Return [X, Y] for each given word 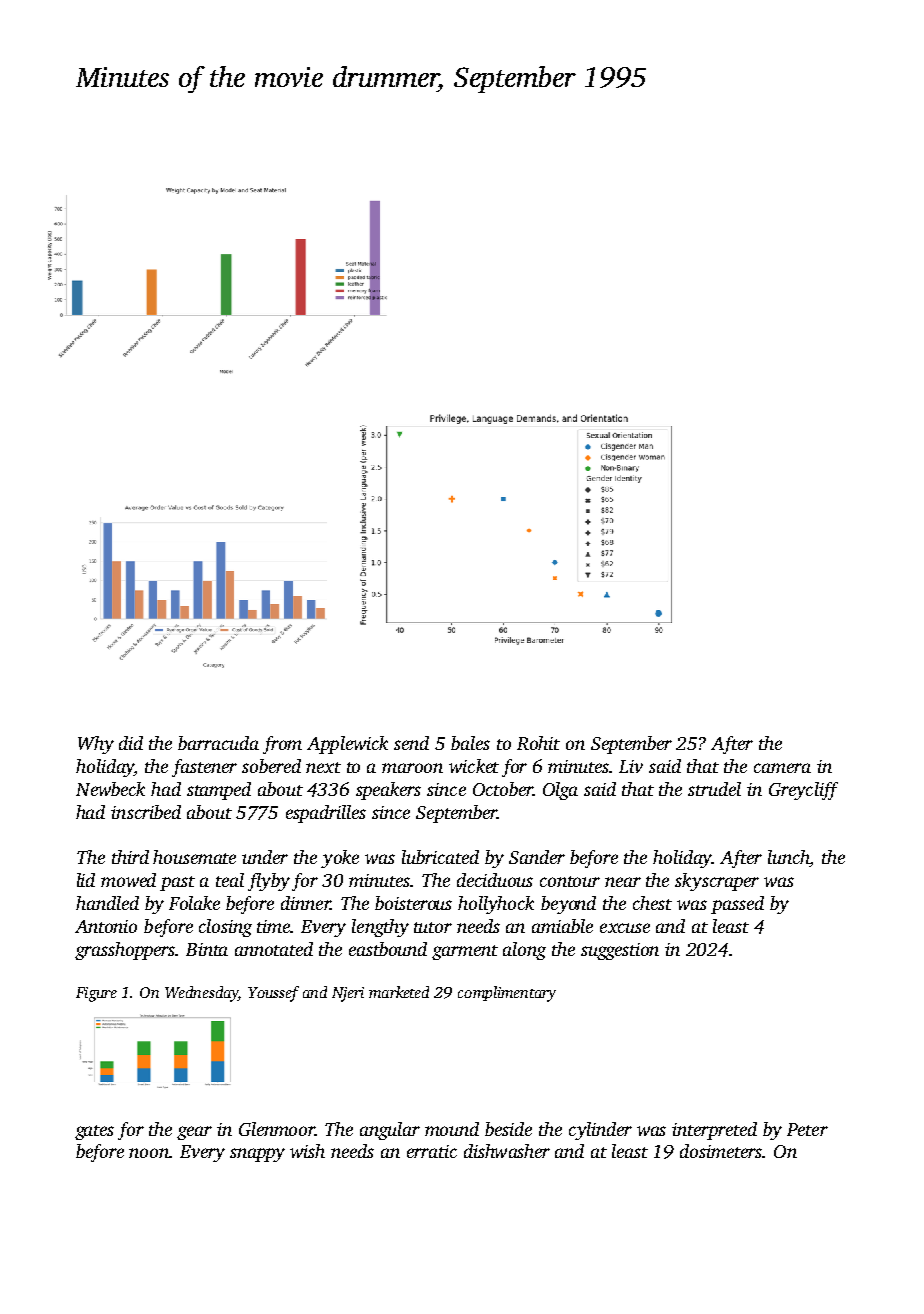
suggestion [620, 951]
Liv [631, 766]
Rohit [538, 743]
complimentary [507, 994]
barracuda [218, 743]
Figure [96, 994]
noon [149, 1153]
